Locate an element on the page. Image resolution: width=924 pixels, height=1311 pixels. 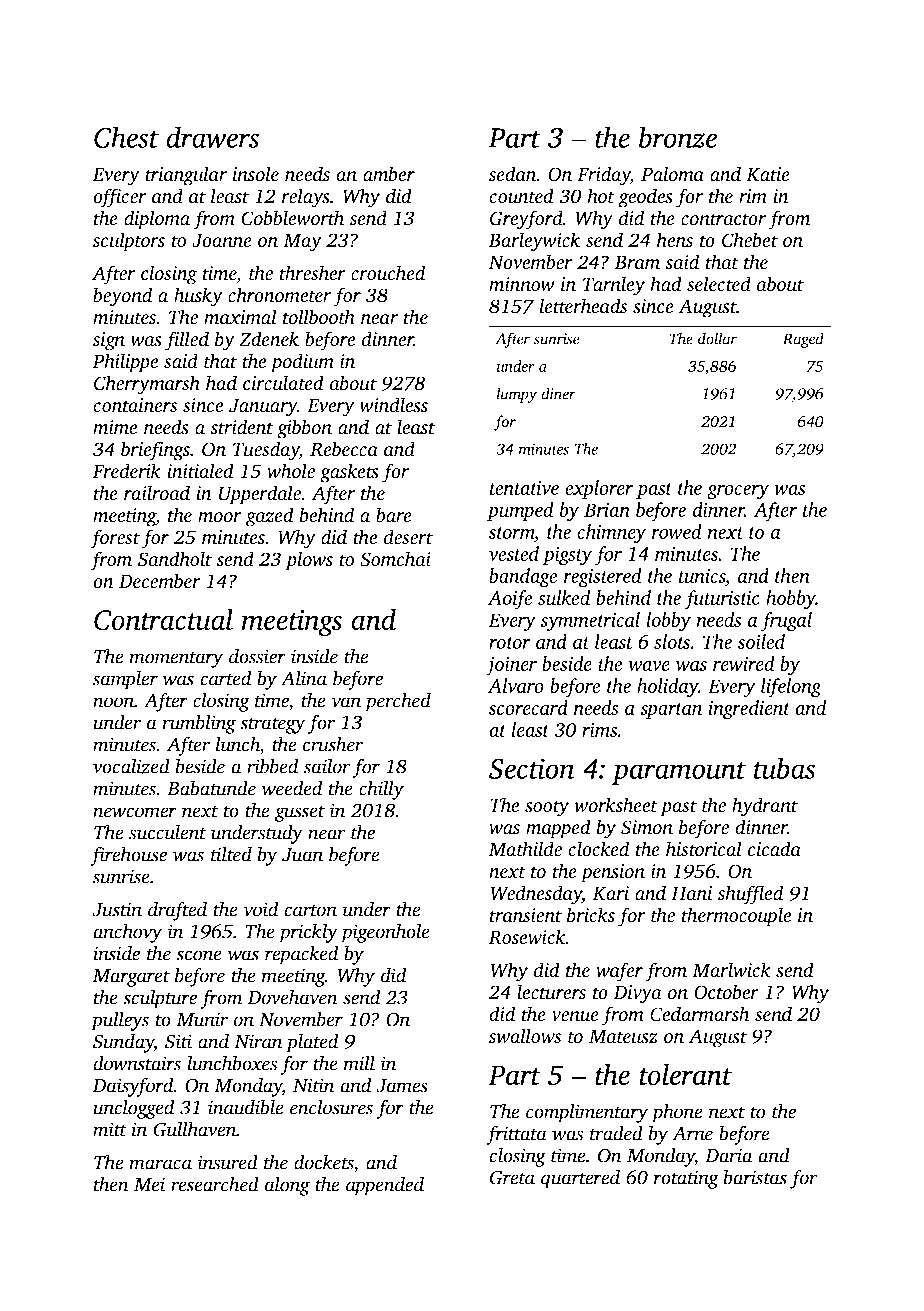
thresher is located at coordinates (313, 273).
